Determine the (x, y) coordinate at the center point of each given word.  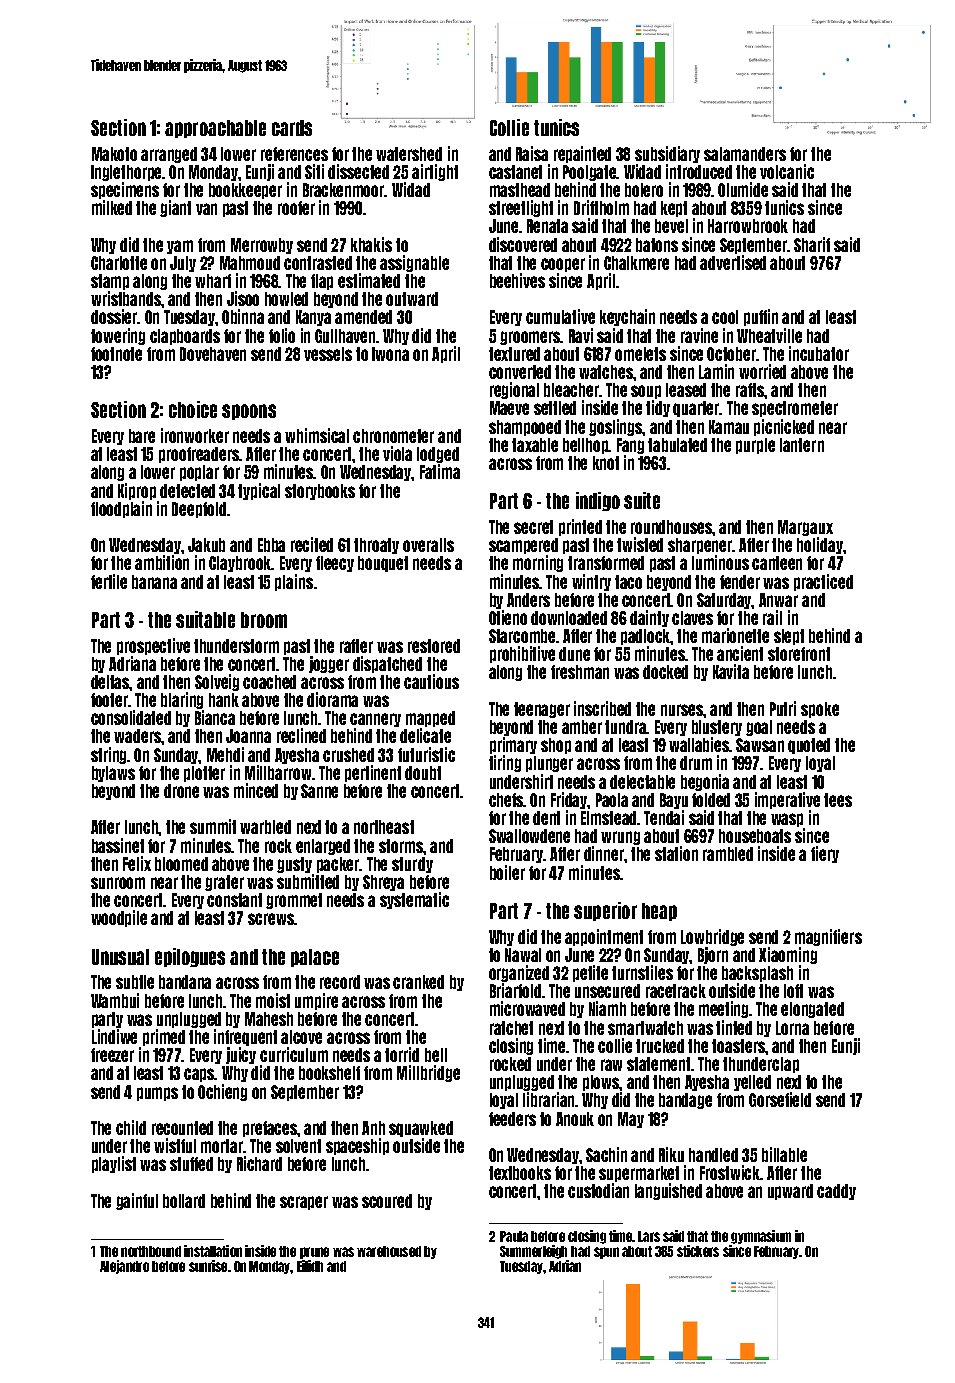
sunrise (208, 1266)
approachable (215, 129)
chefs (506, 800)
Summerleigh (533, 1252)
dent (546, 818)
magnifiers (828, 937)
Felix (137, 863)
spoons (249, 412)
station (676, 853)
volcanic (787, 171)
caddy (836, 1192)
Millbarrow (279, 772)
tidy (658, 408)
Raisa (532, 153)
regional (514, 390)
